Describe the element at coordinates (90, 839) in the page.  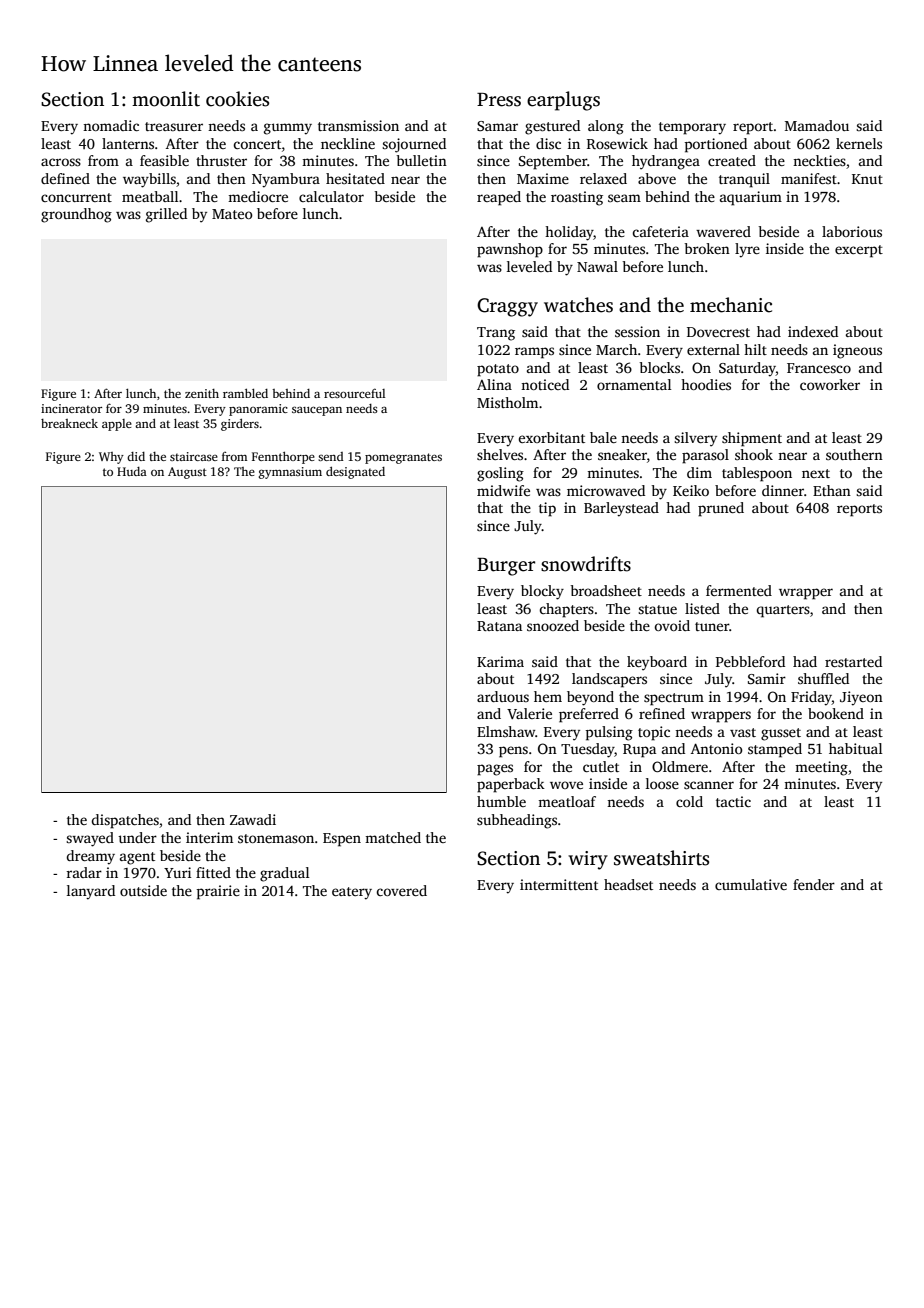
I see `swayed` at that location.
